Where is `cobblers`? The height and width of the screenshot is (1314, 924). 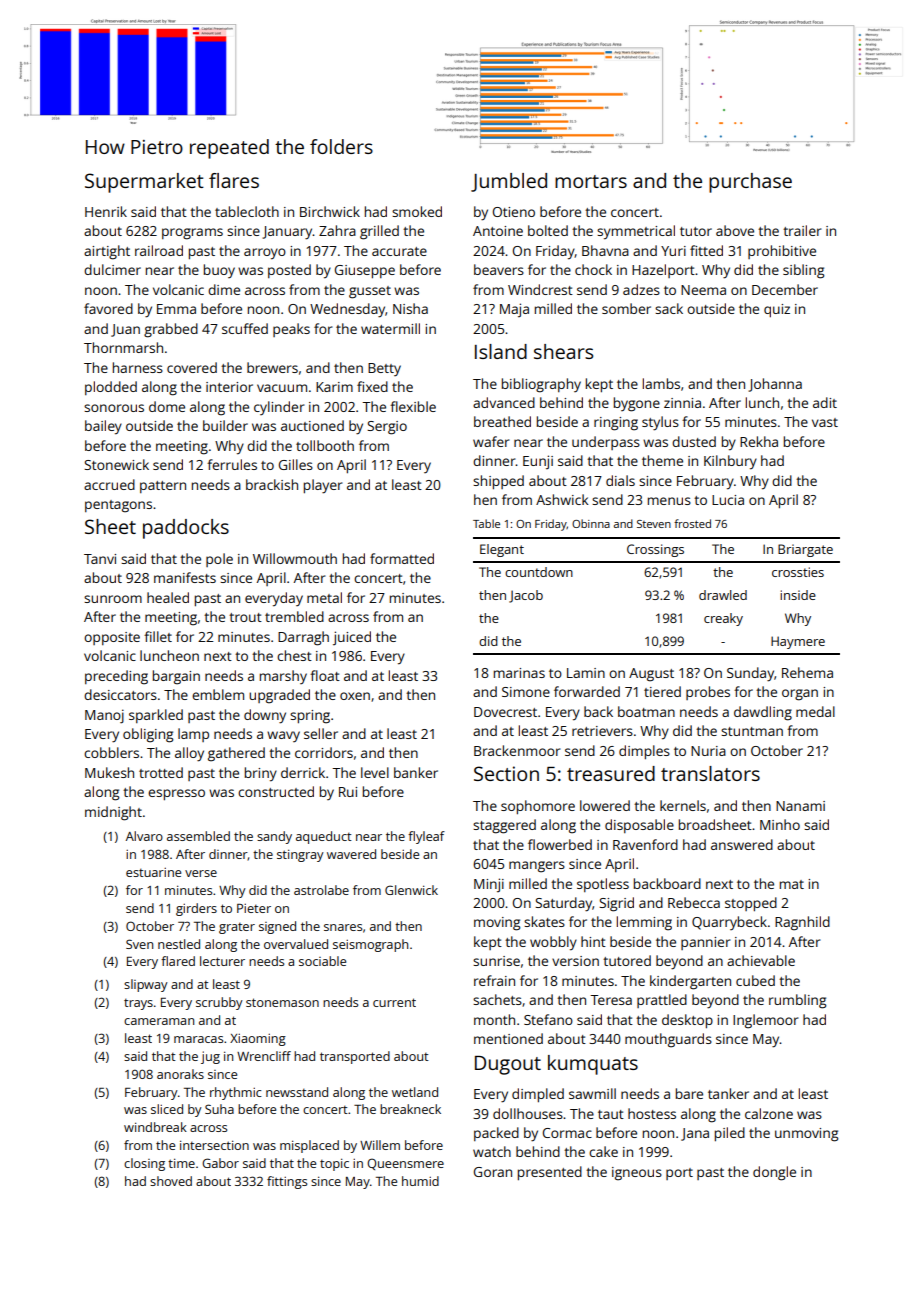 cobblers is located at coordinates (111, 752).
